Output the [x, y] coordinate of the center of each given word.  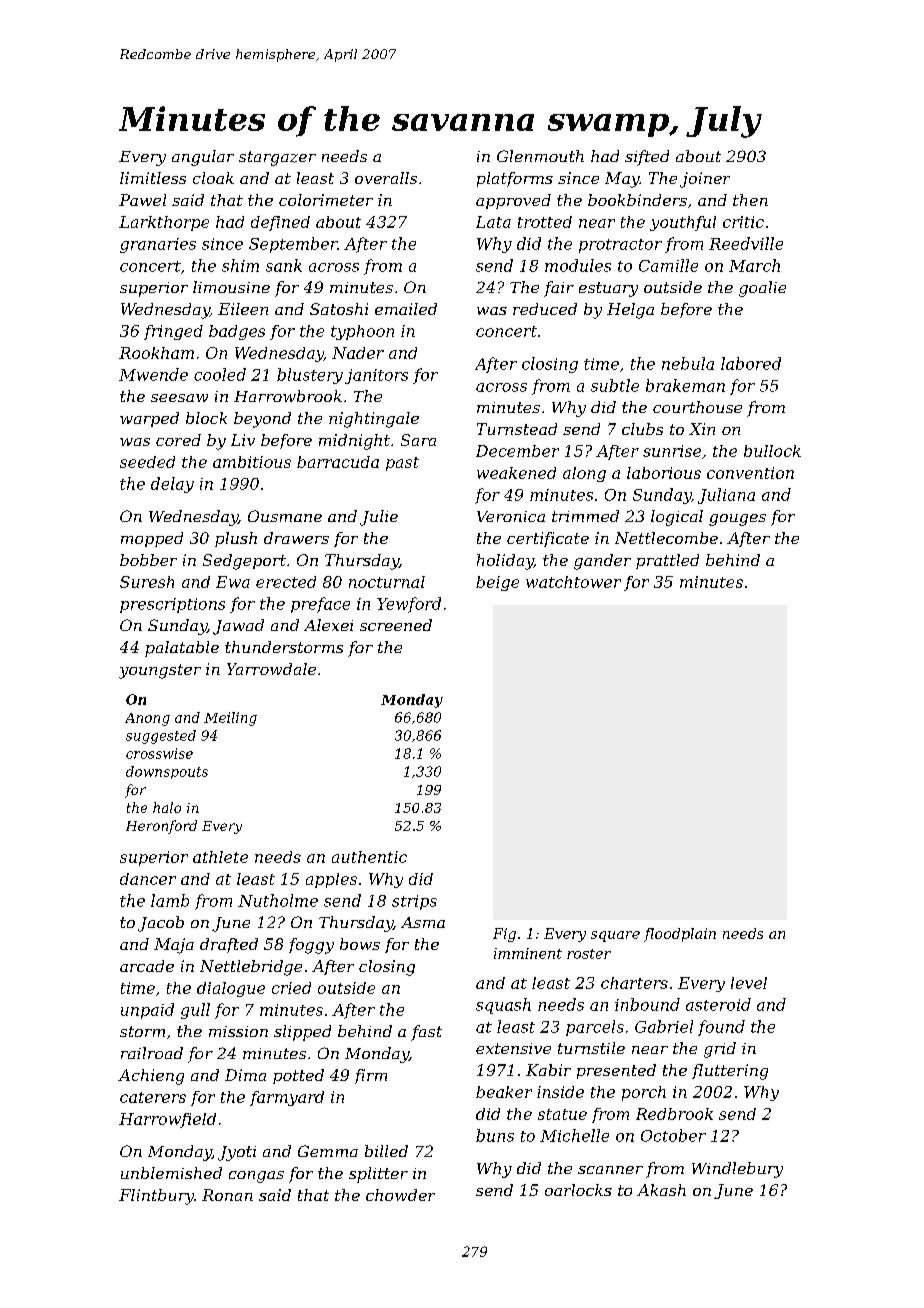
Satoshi [339, 309]
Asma [423, 922]
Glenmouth [540, 156]
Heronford [161, 827]
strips [414, 902]
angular [203, 158]
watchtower [573, 582]
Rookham [156, 353]
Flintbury [156, 1197]
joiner [705, 180]
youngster [160, 671]
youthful [683, 223]
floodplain [680, 935]
